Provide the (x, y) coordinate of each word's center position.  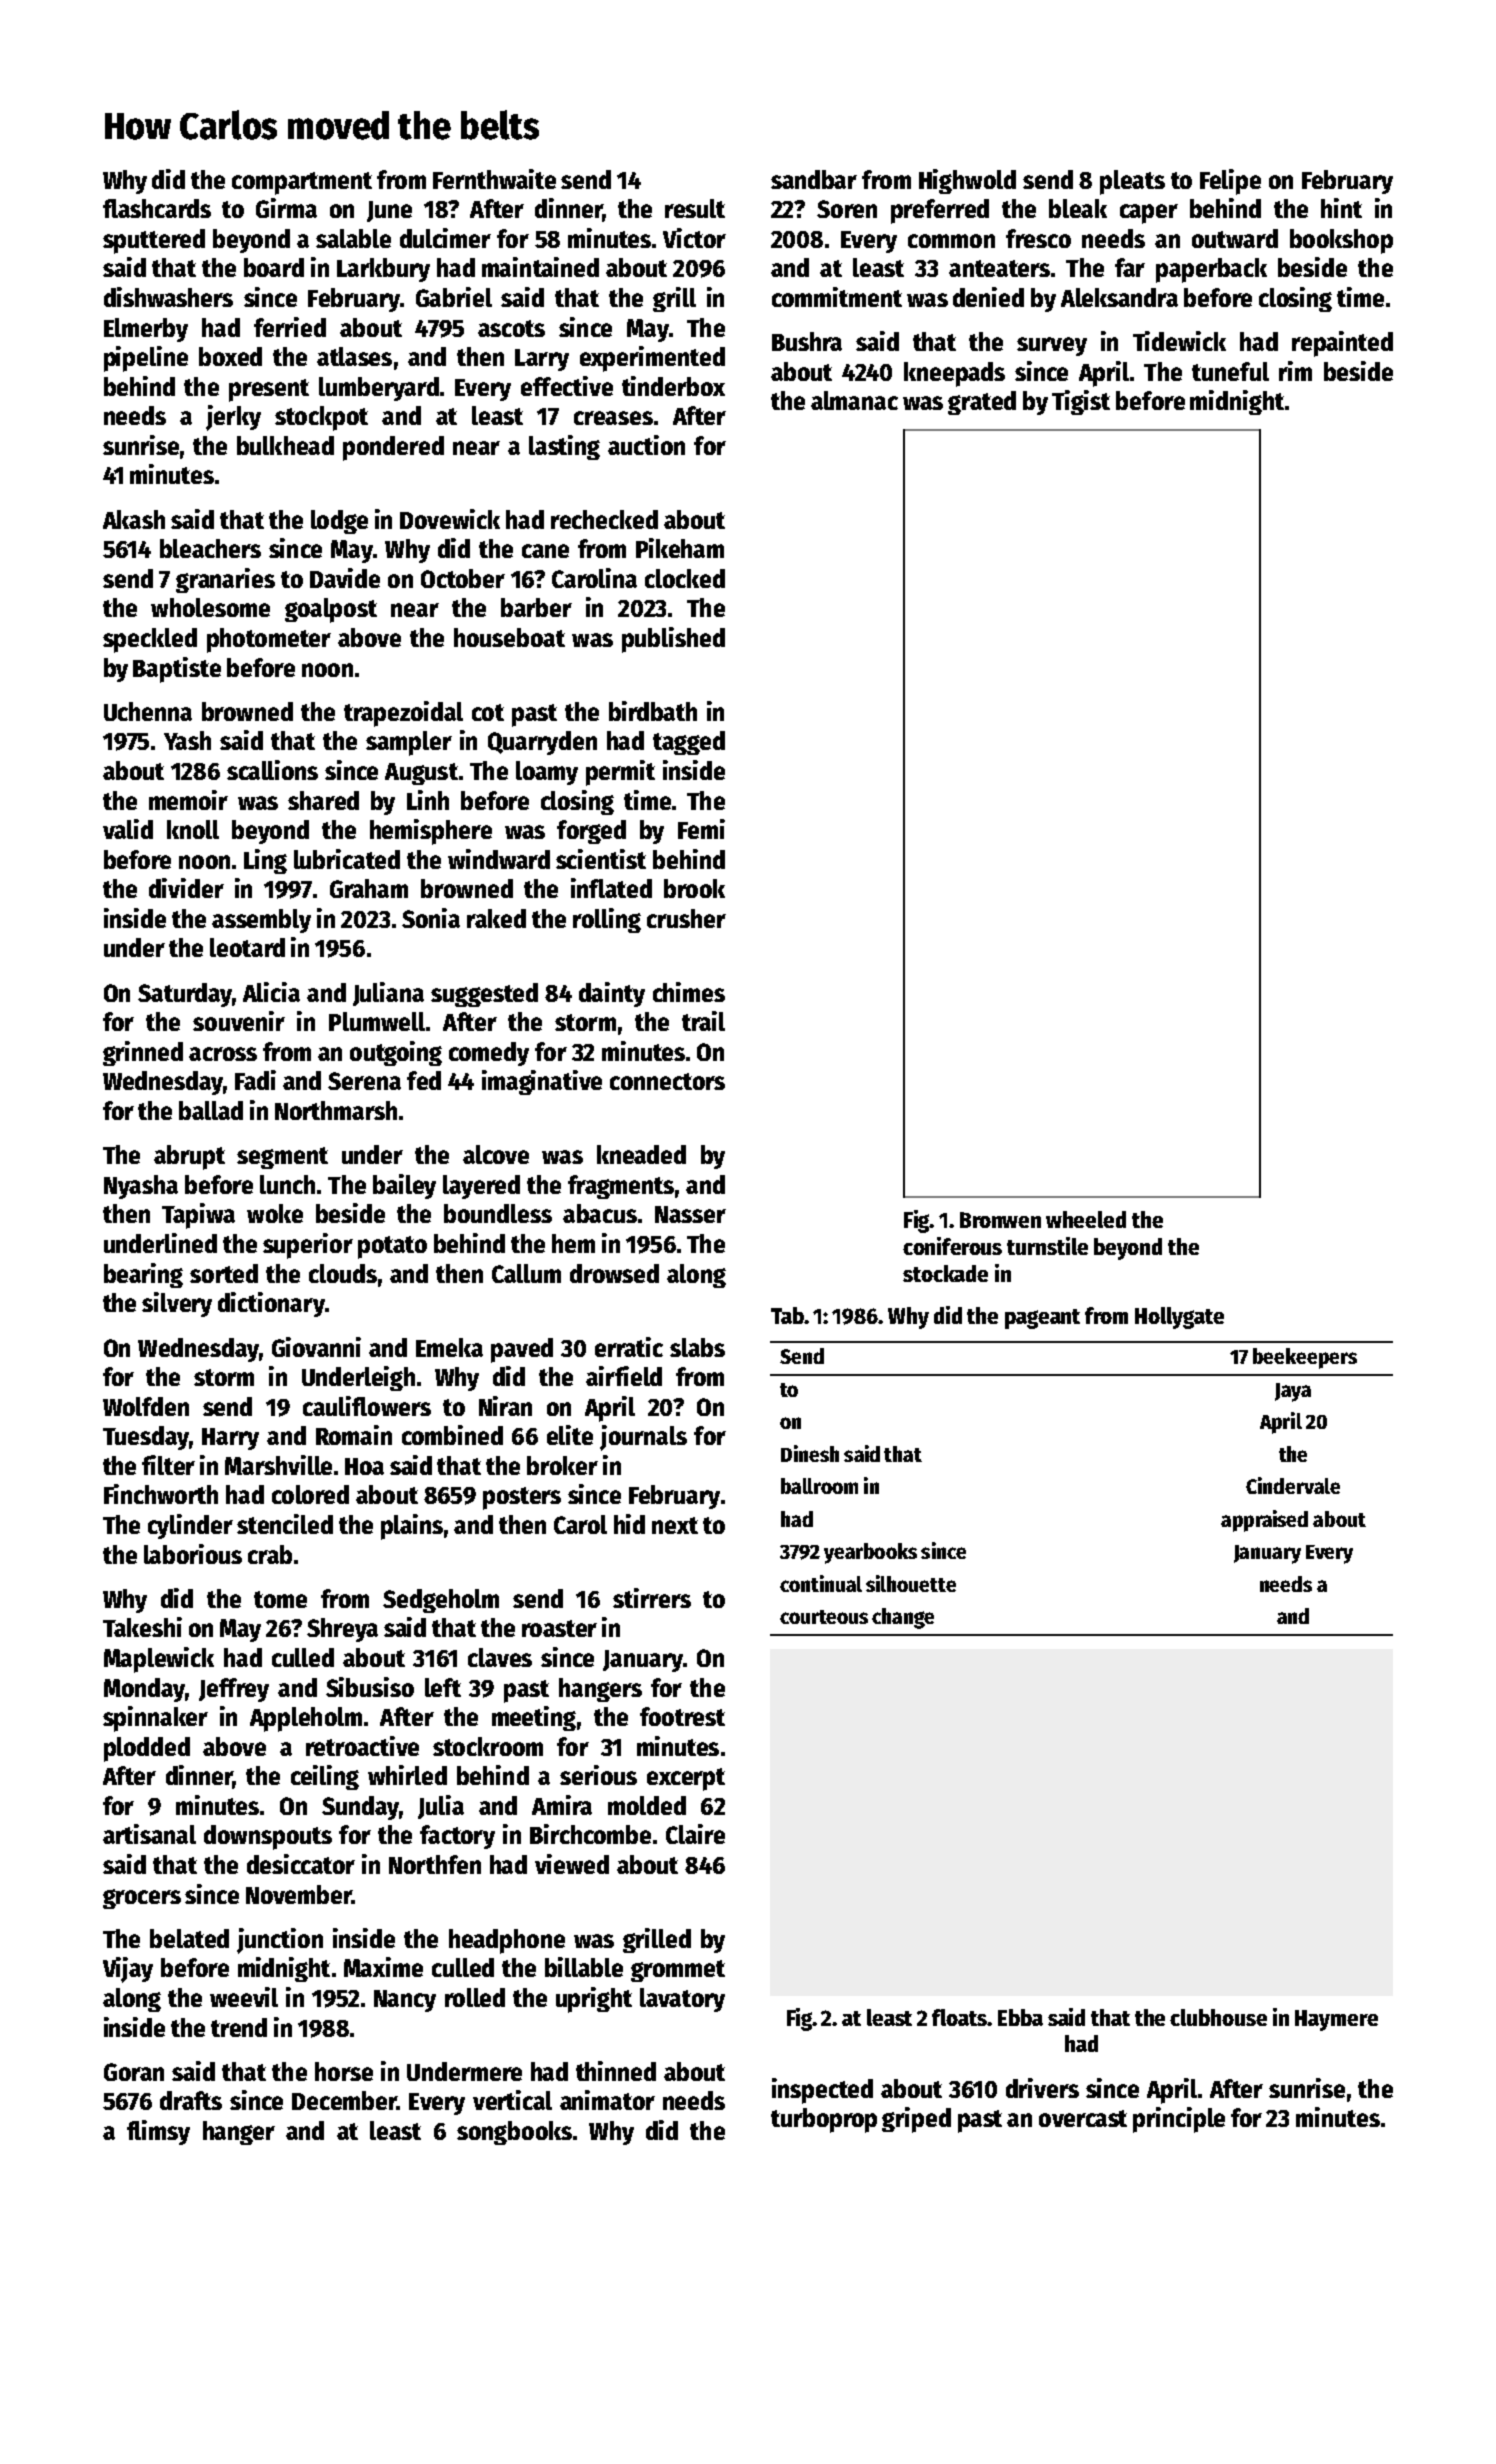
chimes (689, 992)
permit (620, 773)
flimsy (158, 2132)
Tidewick (1179, 341)
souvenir (239, 1021)
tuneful (1230, 371)
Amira (562, 1805)
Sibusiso (370, 1687)
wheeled (1086, 1219)
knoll (193, 829)
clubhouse (1218, 2017)
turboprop (824, 2120)
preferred (940, 211)
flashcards (157, 208)
